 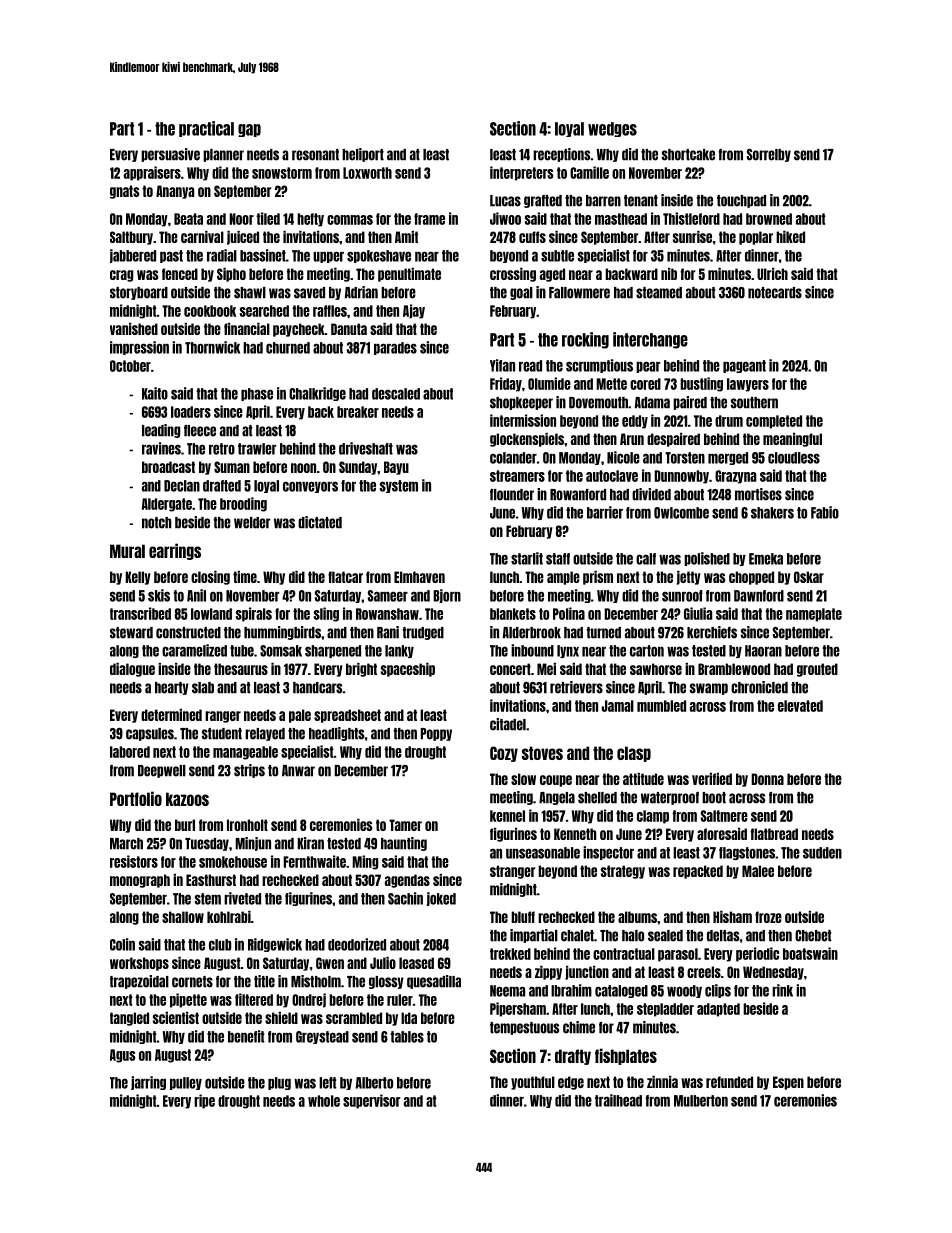 I want to click on shortcake, so click(x=688, y=155).
